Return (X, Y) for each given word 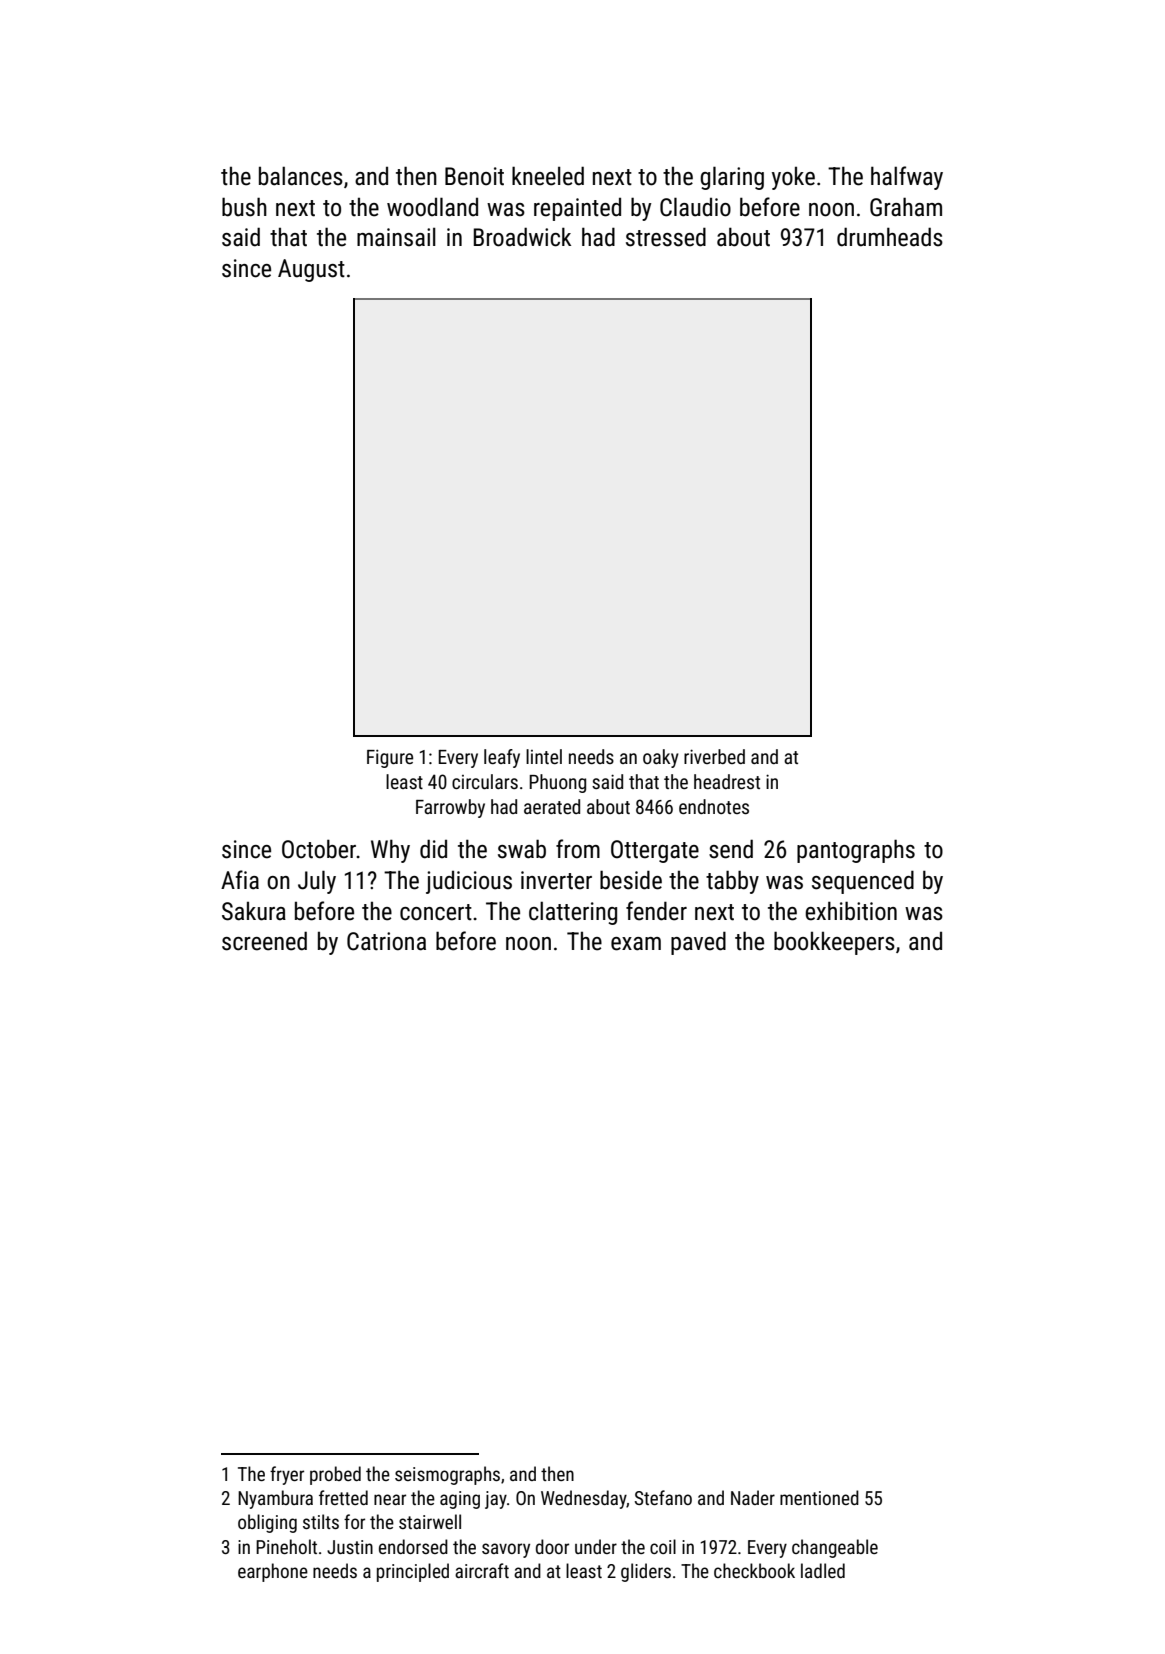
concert (436, 912)
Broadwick (522, 237)
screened (264, 941)
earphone (273, 1572)
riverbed (714, 756)
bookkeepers (834, 943)
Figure (390, 758)
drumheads (890, 237)
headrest (727, 781)
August (311, 270)
